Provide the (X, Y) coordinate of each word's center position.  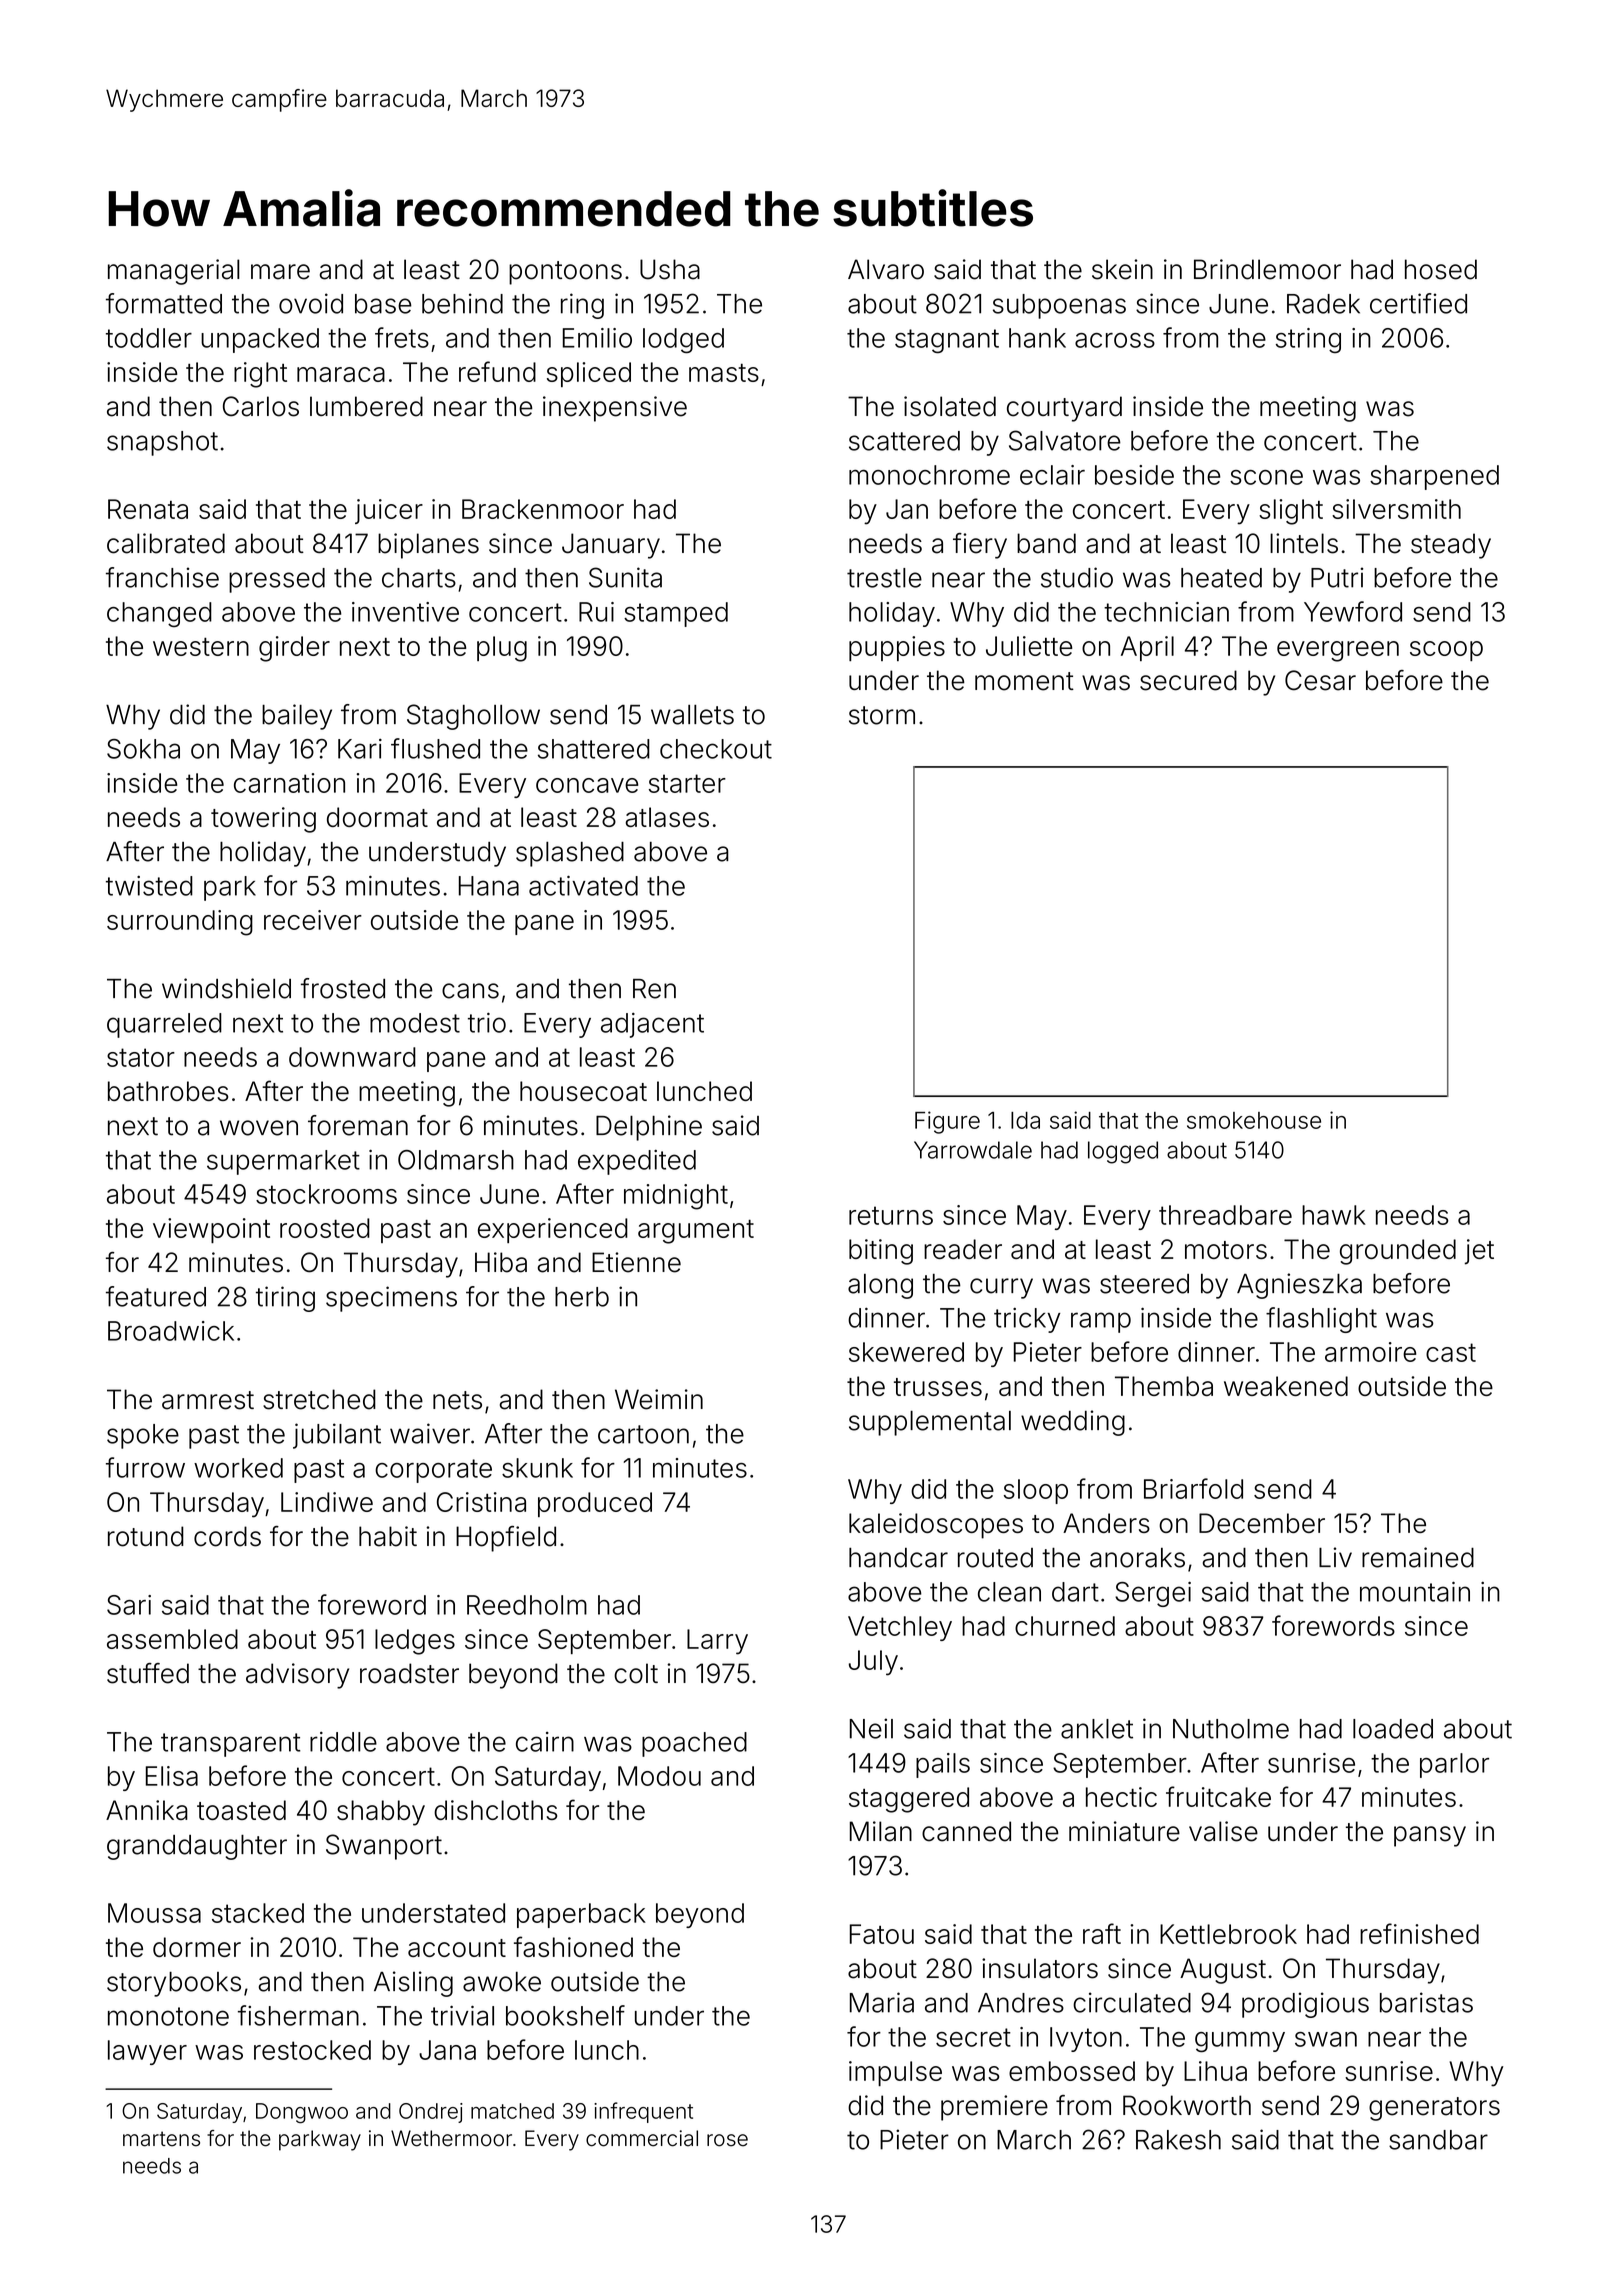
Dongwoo (302, 2113)
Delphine (649, 1128)
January (611, 546)
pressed (277, 580)
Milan (881, 1831)
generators (1434, 2109)
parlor (1454, 1765)
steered (1144, 1284)
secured (1188, 680)
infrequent (643, 2112)
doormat (377, 817)
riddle (343, 1742)
